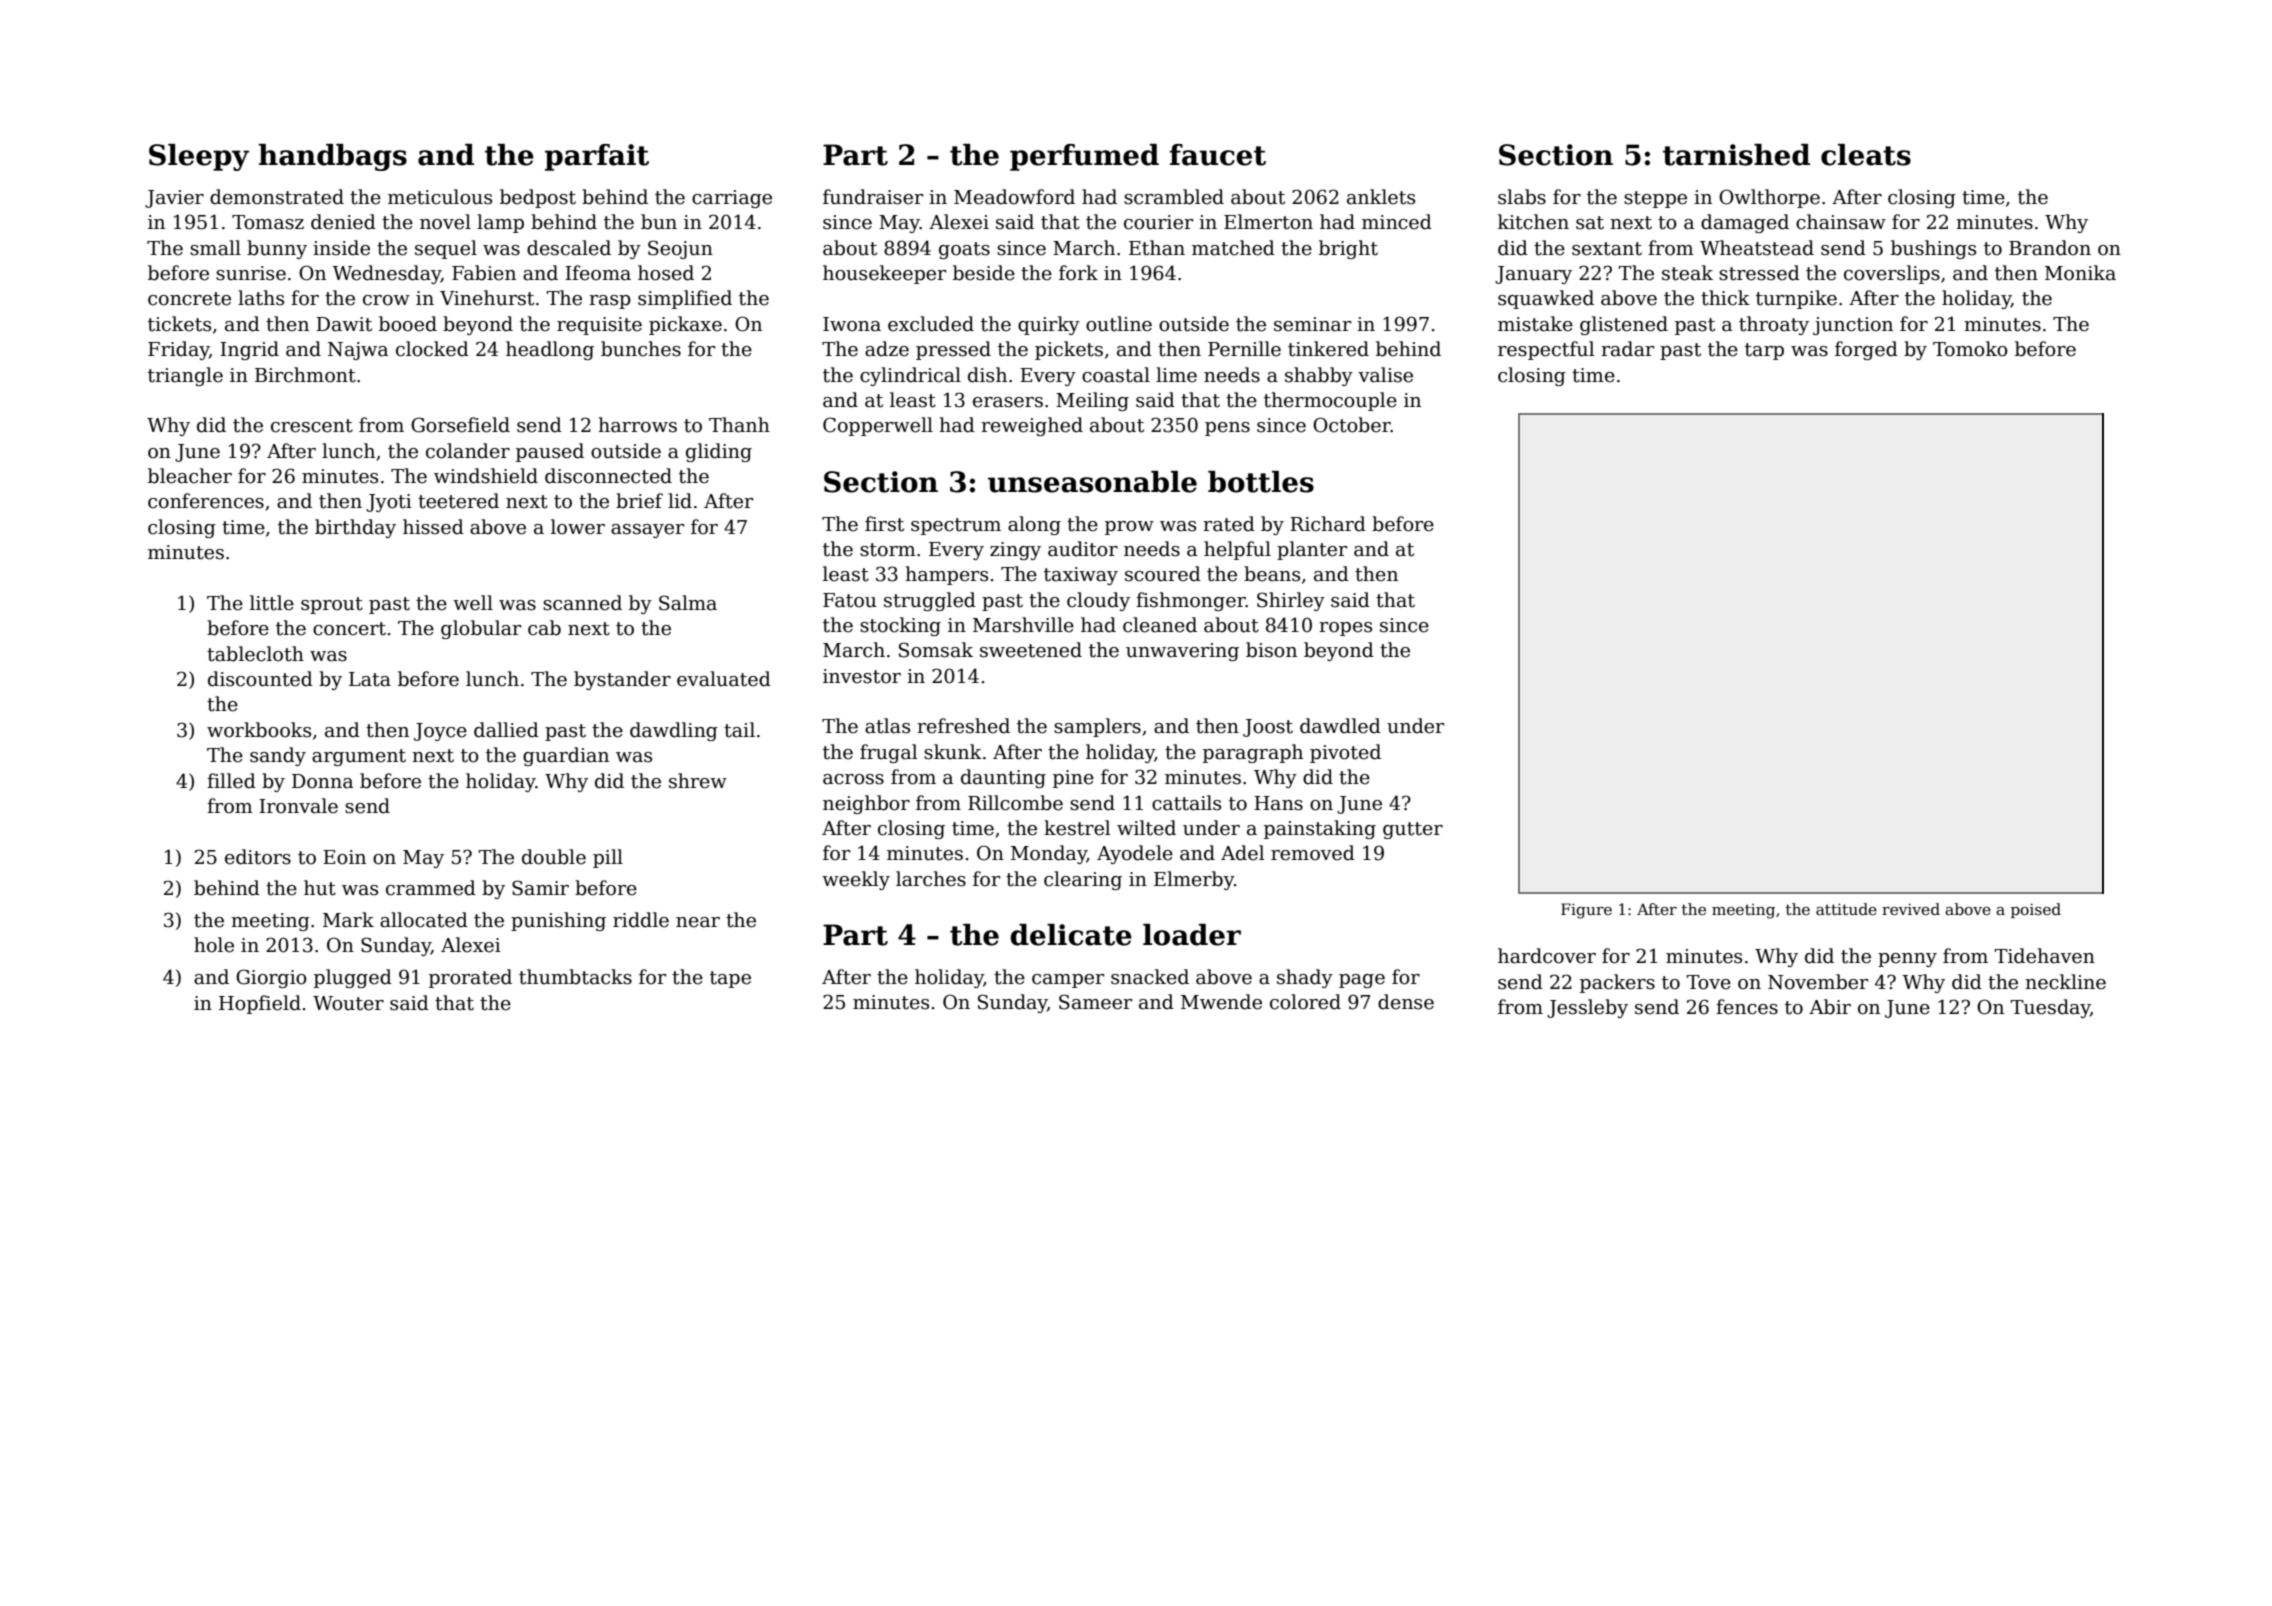 The image size is (2272, 1606). Describe the element at coordinates (1345, 629) in the screenshot. I see `ropes` at that location.
